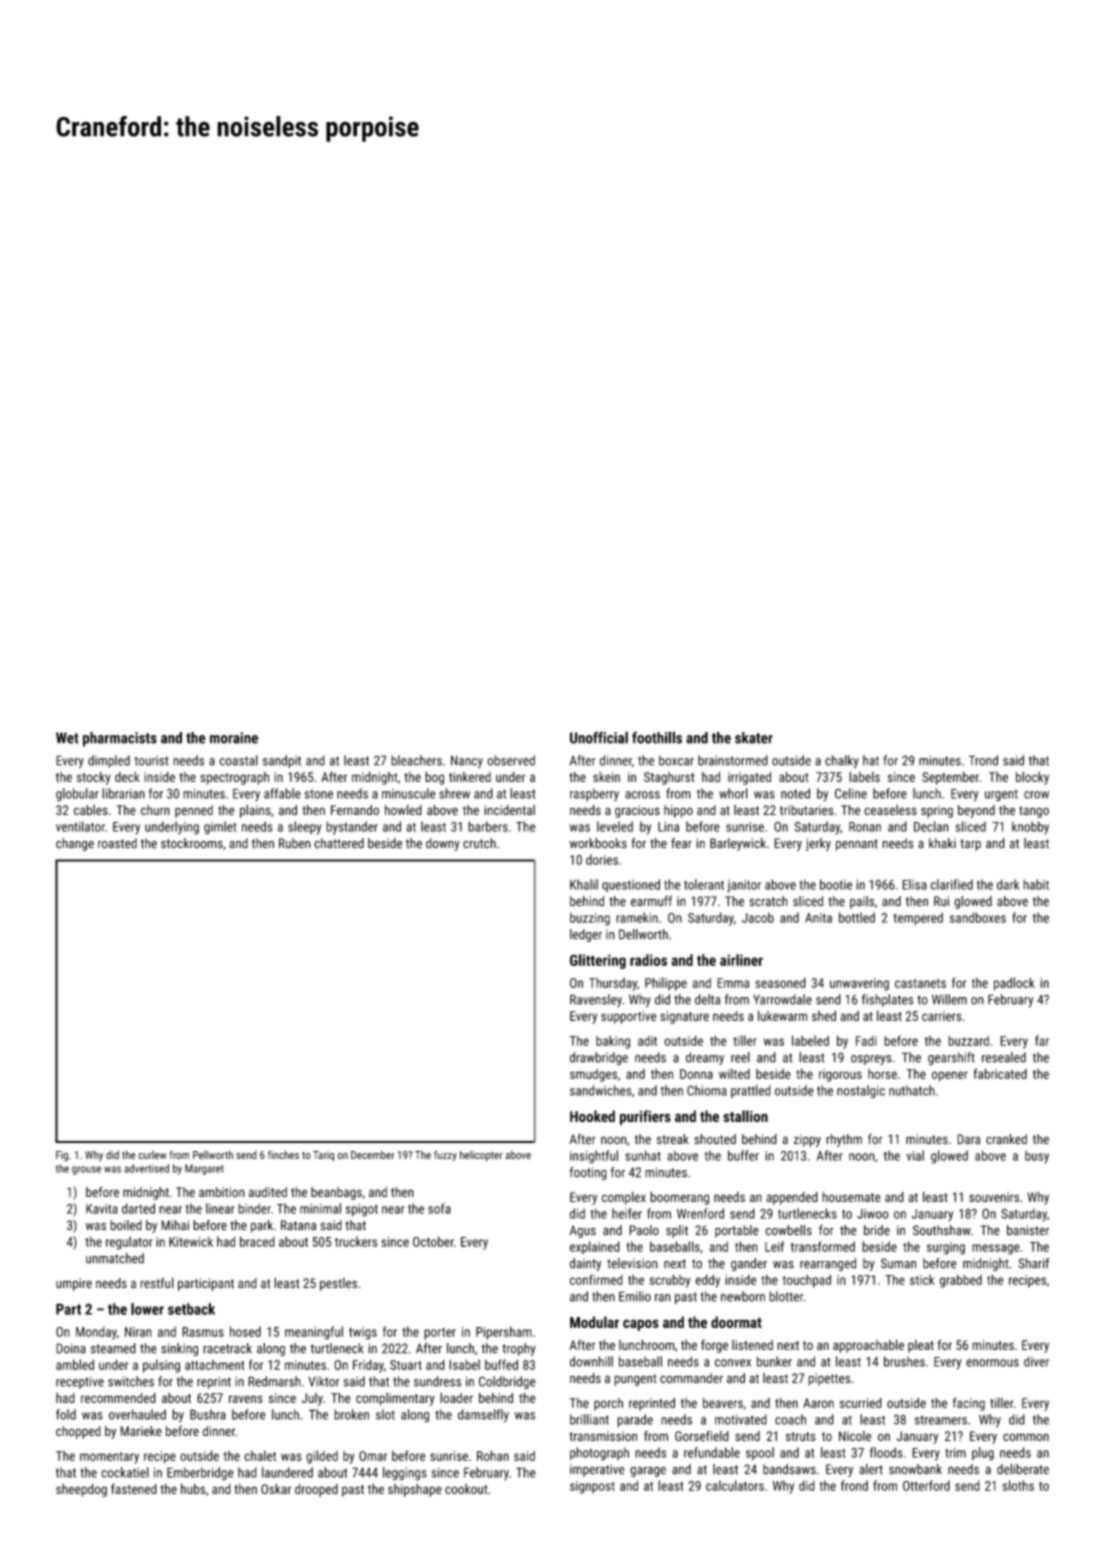 The height and width of the screenshot is (1563, 1105). What do you see at coordinates (969, 1404) in the screenshot?
I see `facing` at bounding box center [969, 1404].
